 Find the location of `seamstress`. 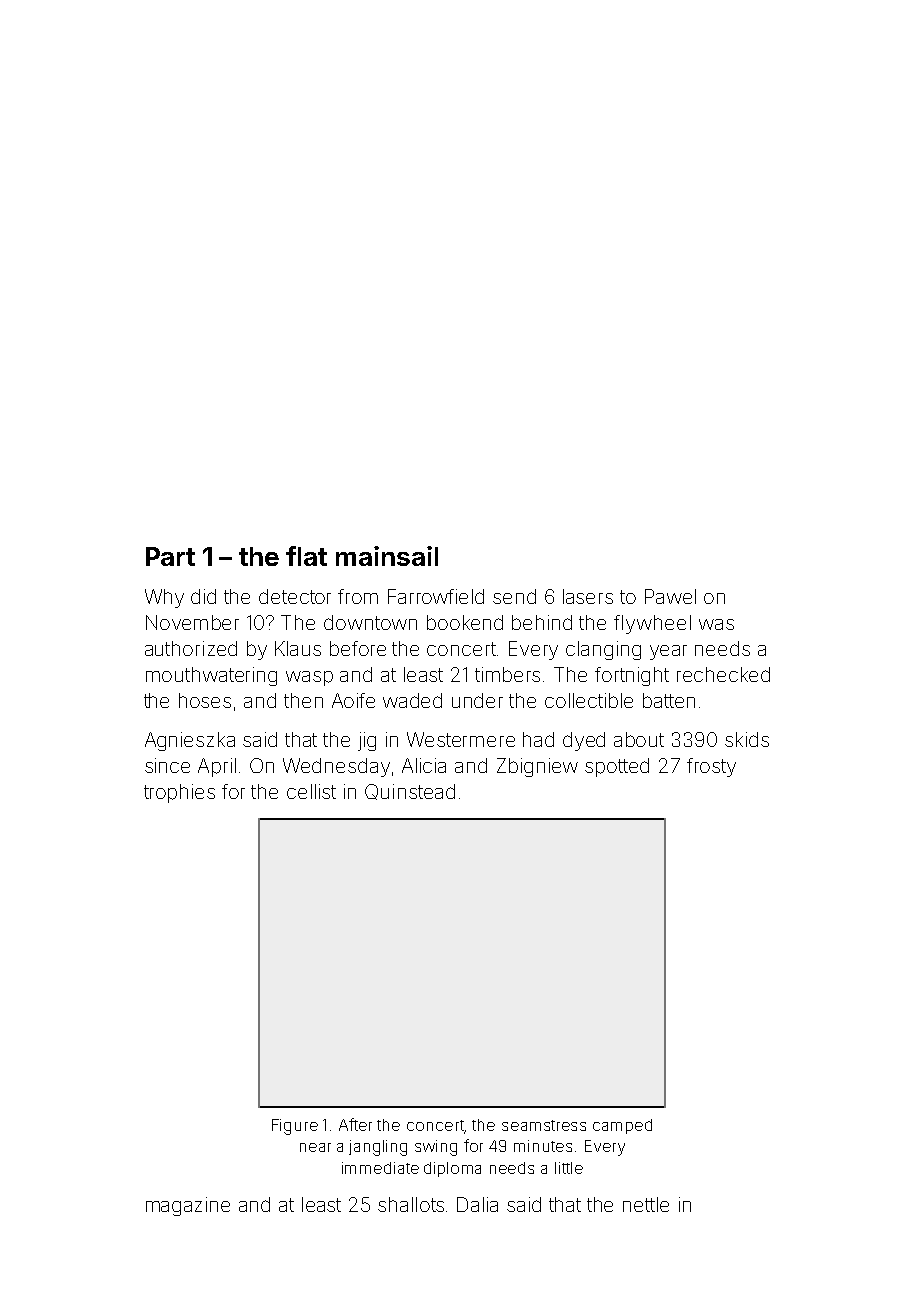

seamstress is located at coordinates (544, 1125).
